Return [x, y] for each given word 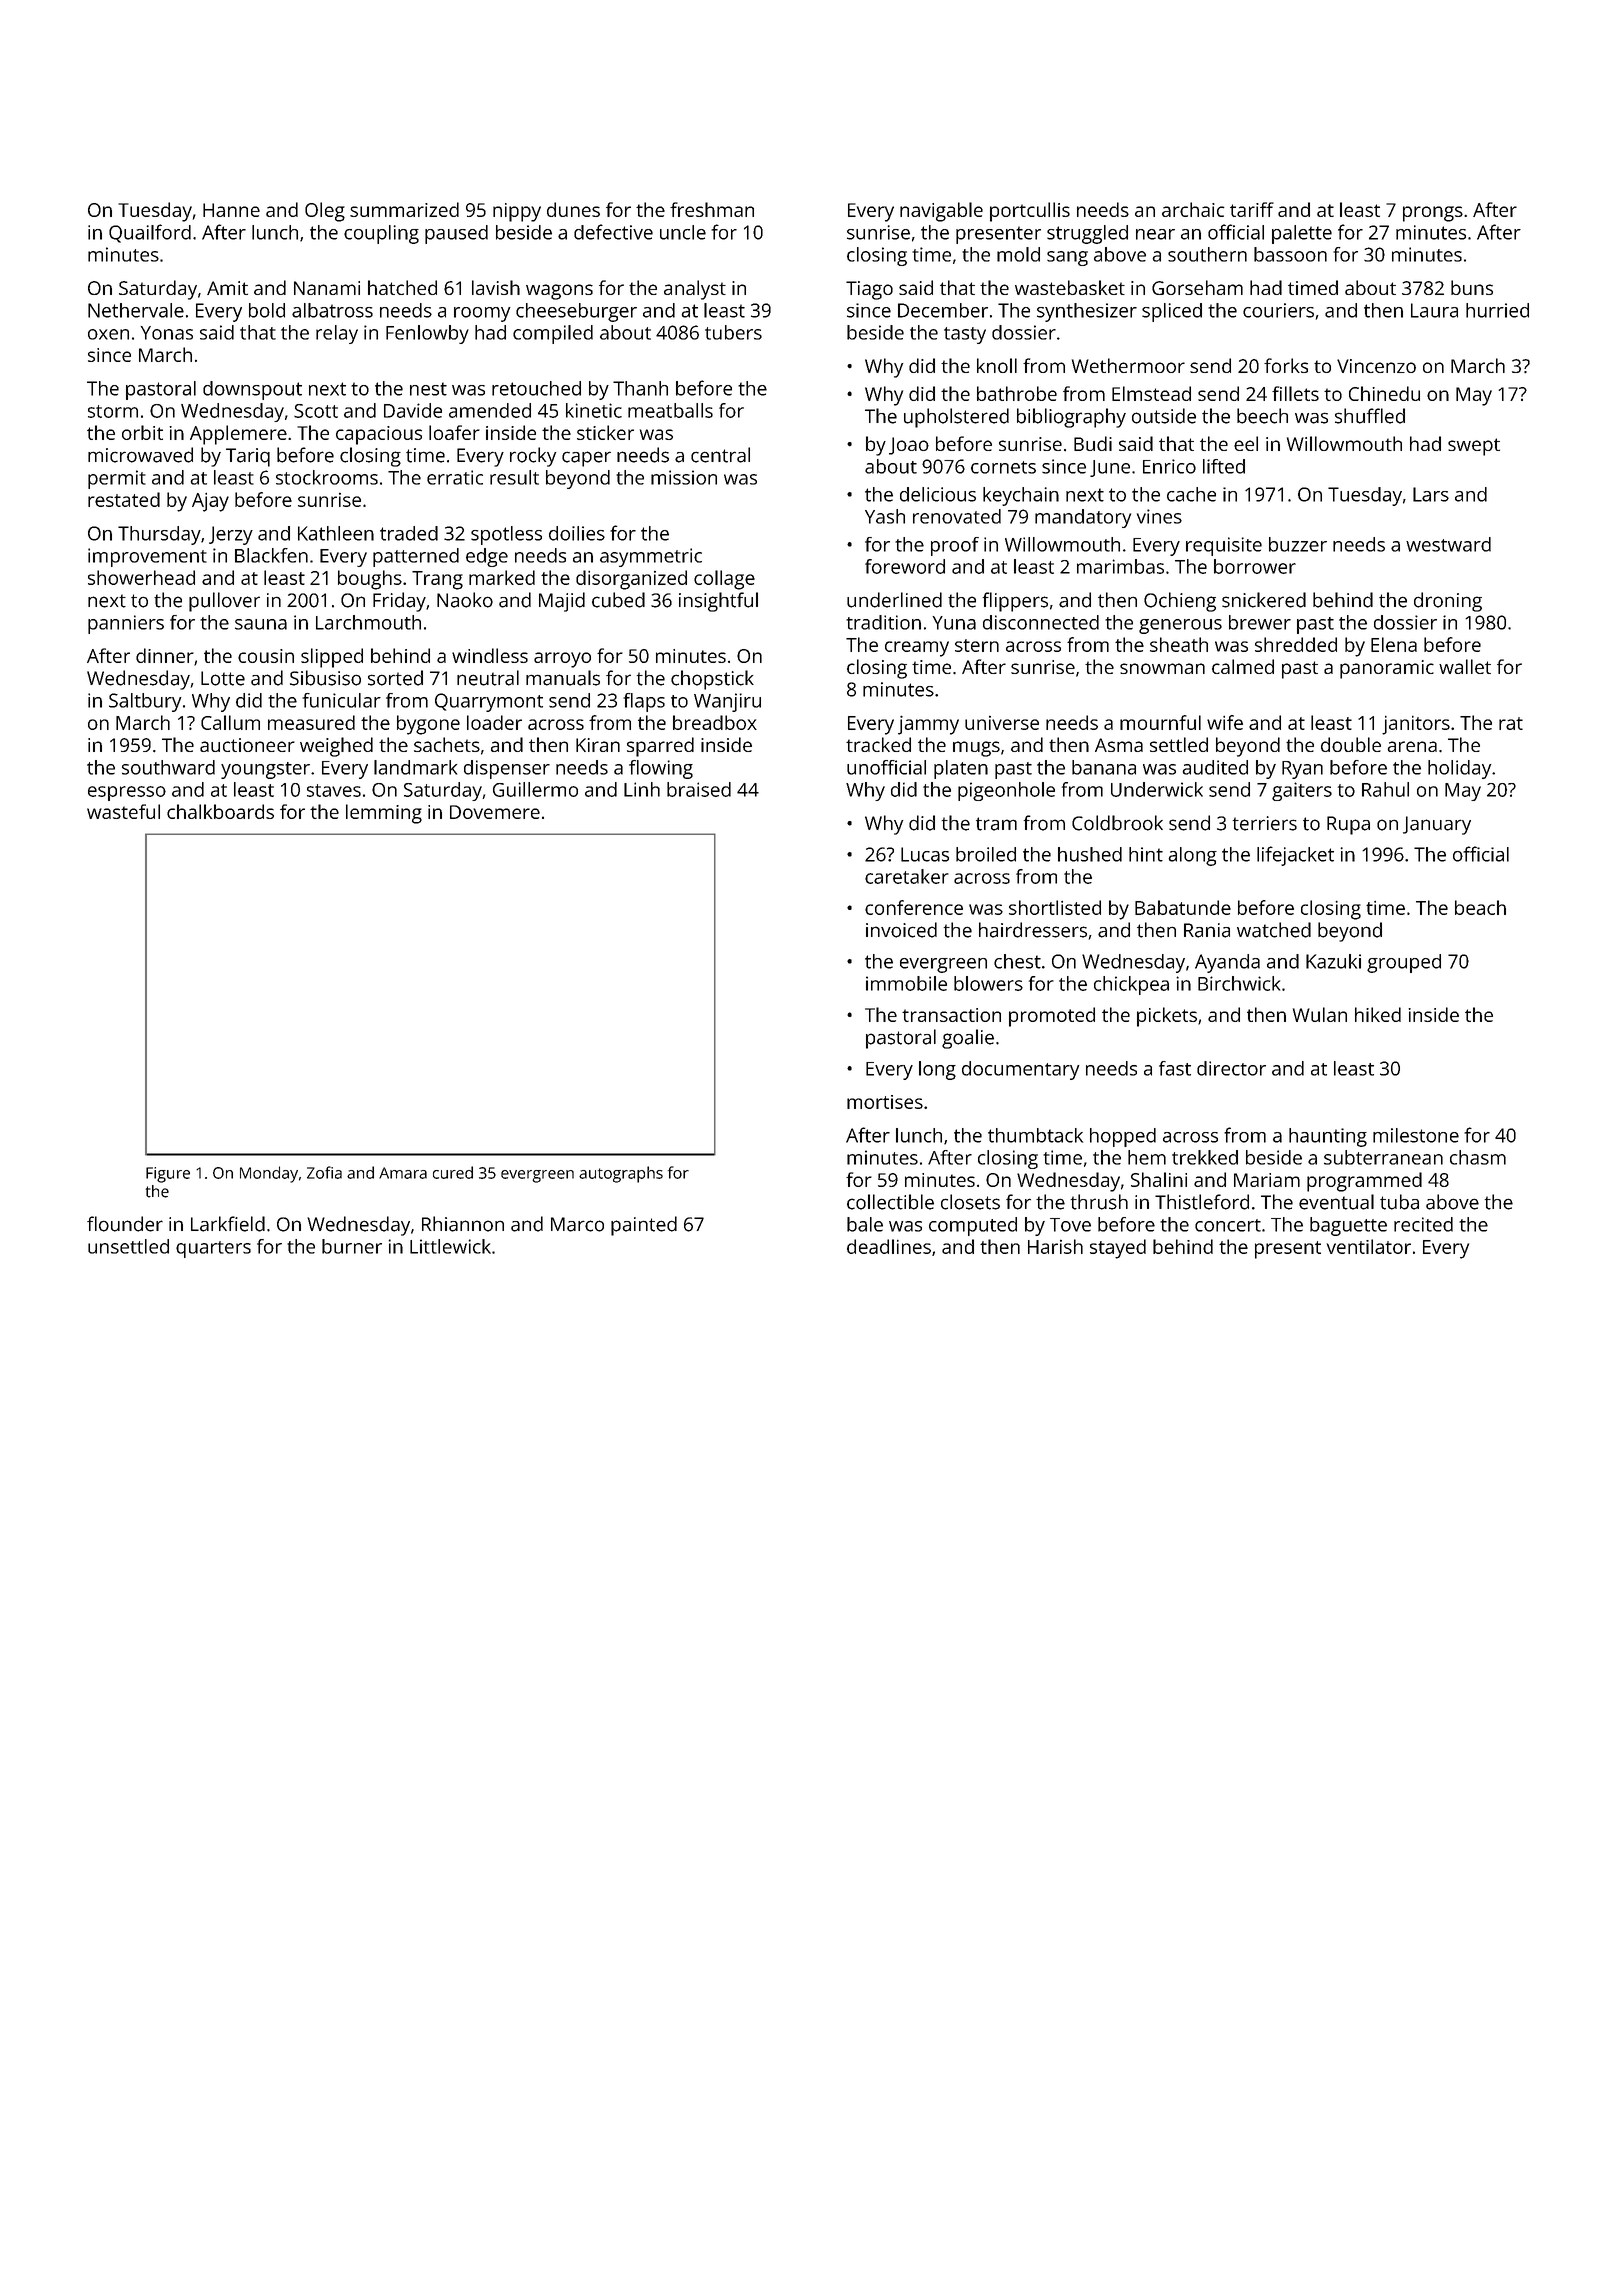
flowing [661, 769]
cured [453, 1172]
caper [586, 459]
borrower [1255, 566]
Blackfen [271, 555]
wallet [1465, 666]
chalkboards [220, 811]
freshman [712, 209]
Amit [227, 288]
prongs [1433, 214]
